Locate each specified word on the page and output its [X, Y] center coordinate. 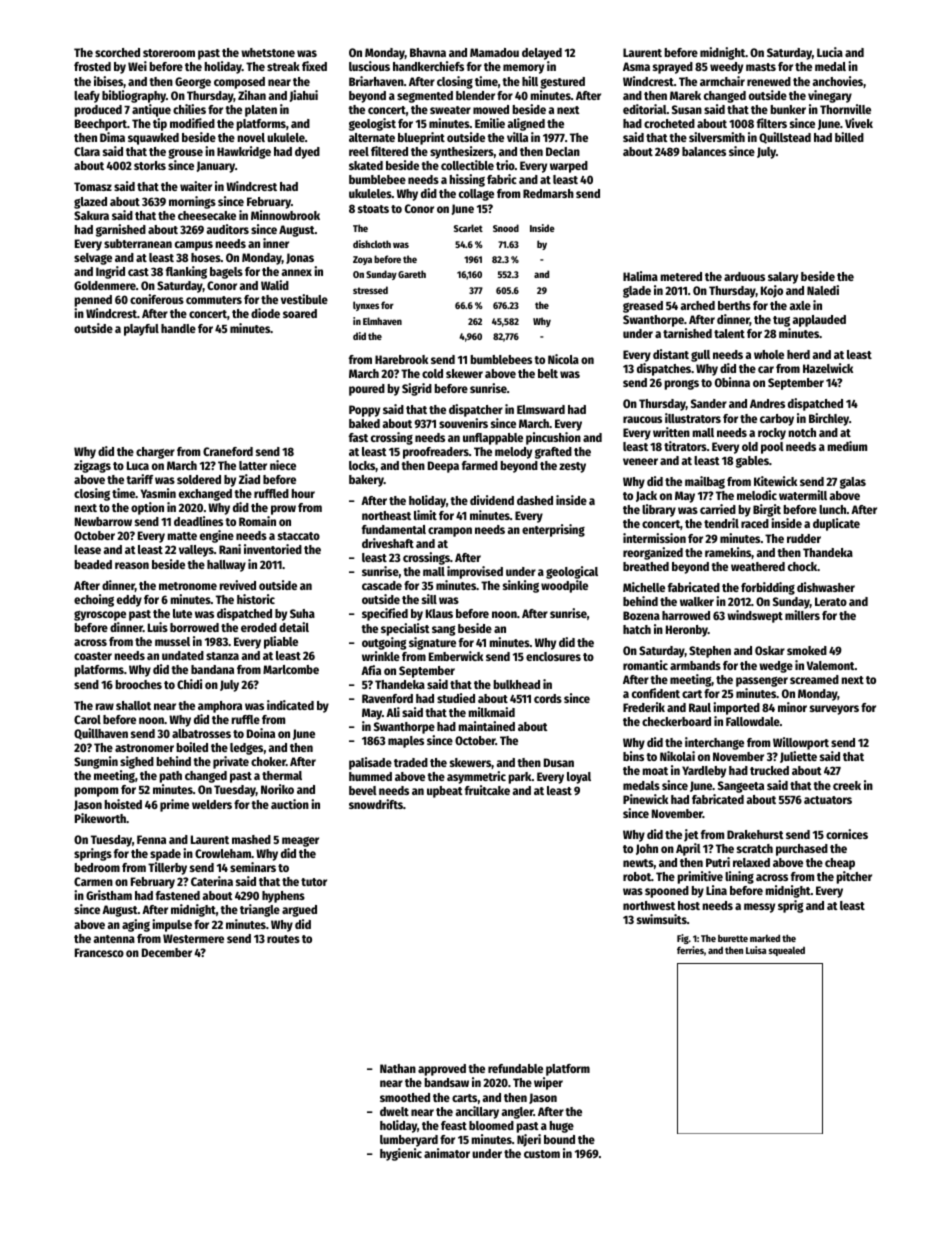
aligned [526, 124]
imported [736, 708]
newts [638, 863]
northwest [649, 905]
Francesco [99, 952]
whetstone [268, 52]
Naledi [823, 290]
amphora [220, 707]
